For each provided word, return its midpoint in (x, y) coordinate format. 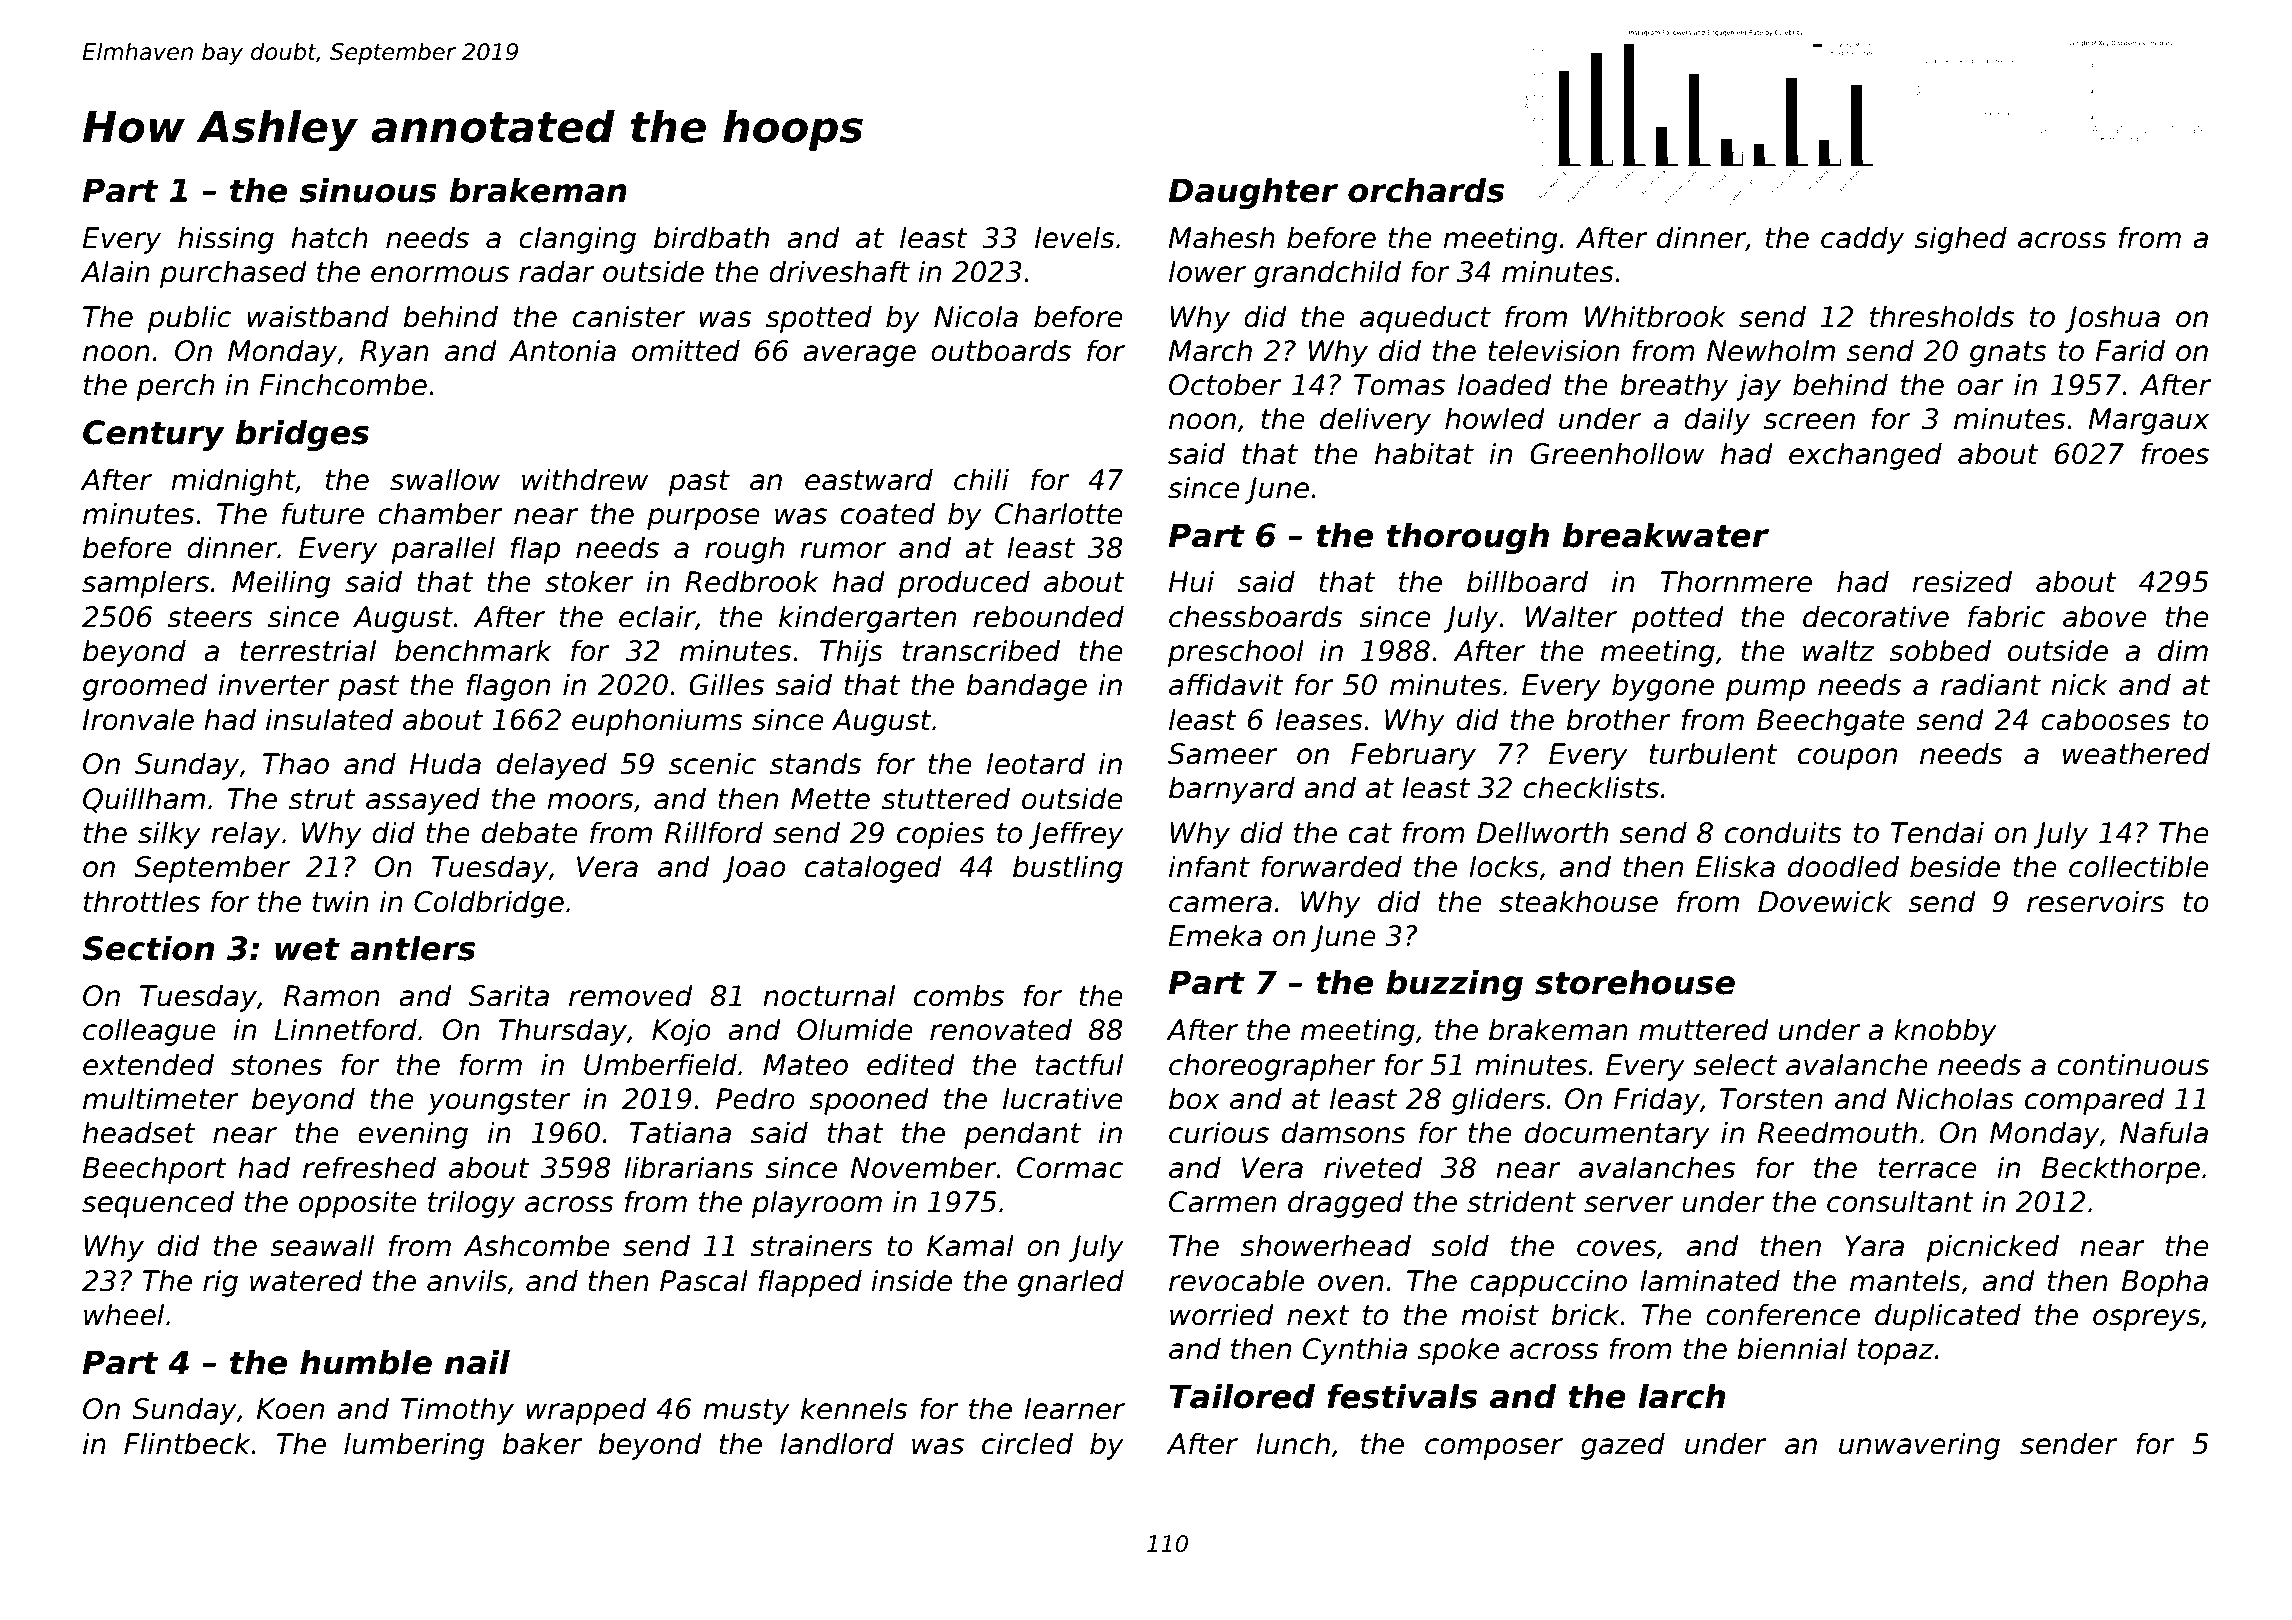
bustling (1068, 869)
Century (154, 435)
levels (1074, 237)
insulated (329, 719)
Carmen (1222, 1202)
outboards (1001, 350)
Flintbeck (188, 1443)
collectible (2139, 866)
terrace (1928, 1168)
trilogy (471, 1204)
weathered (2136, 753)
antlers (412, 948)
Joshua (2112, 319)
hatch (329, 237)
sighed (1961, 240)
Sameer (1222, 754)
